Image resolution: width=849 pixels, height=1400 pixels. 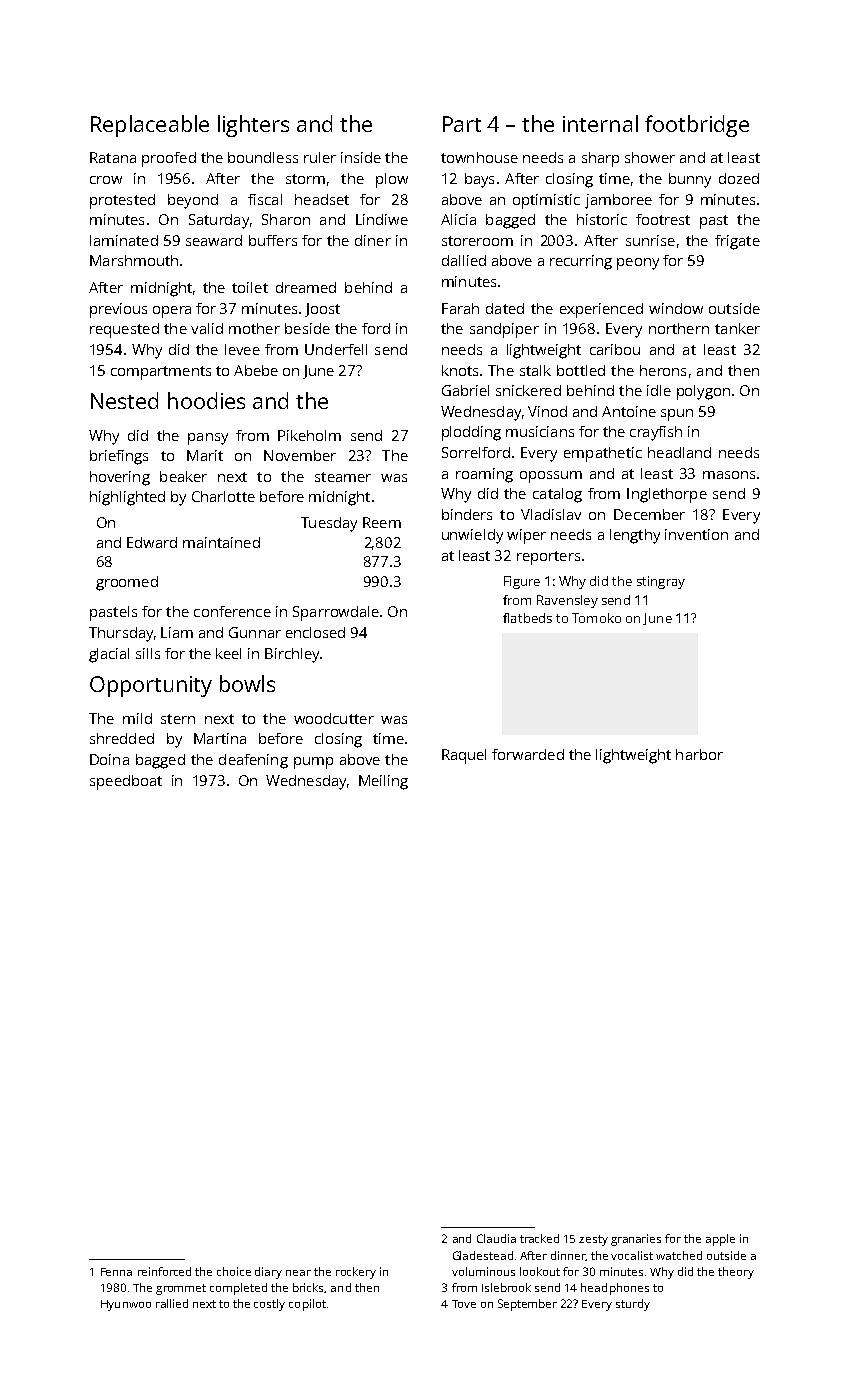 I want to click on Edward, so click(x=152, y=542).
